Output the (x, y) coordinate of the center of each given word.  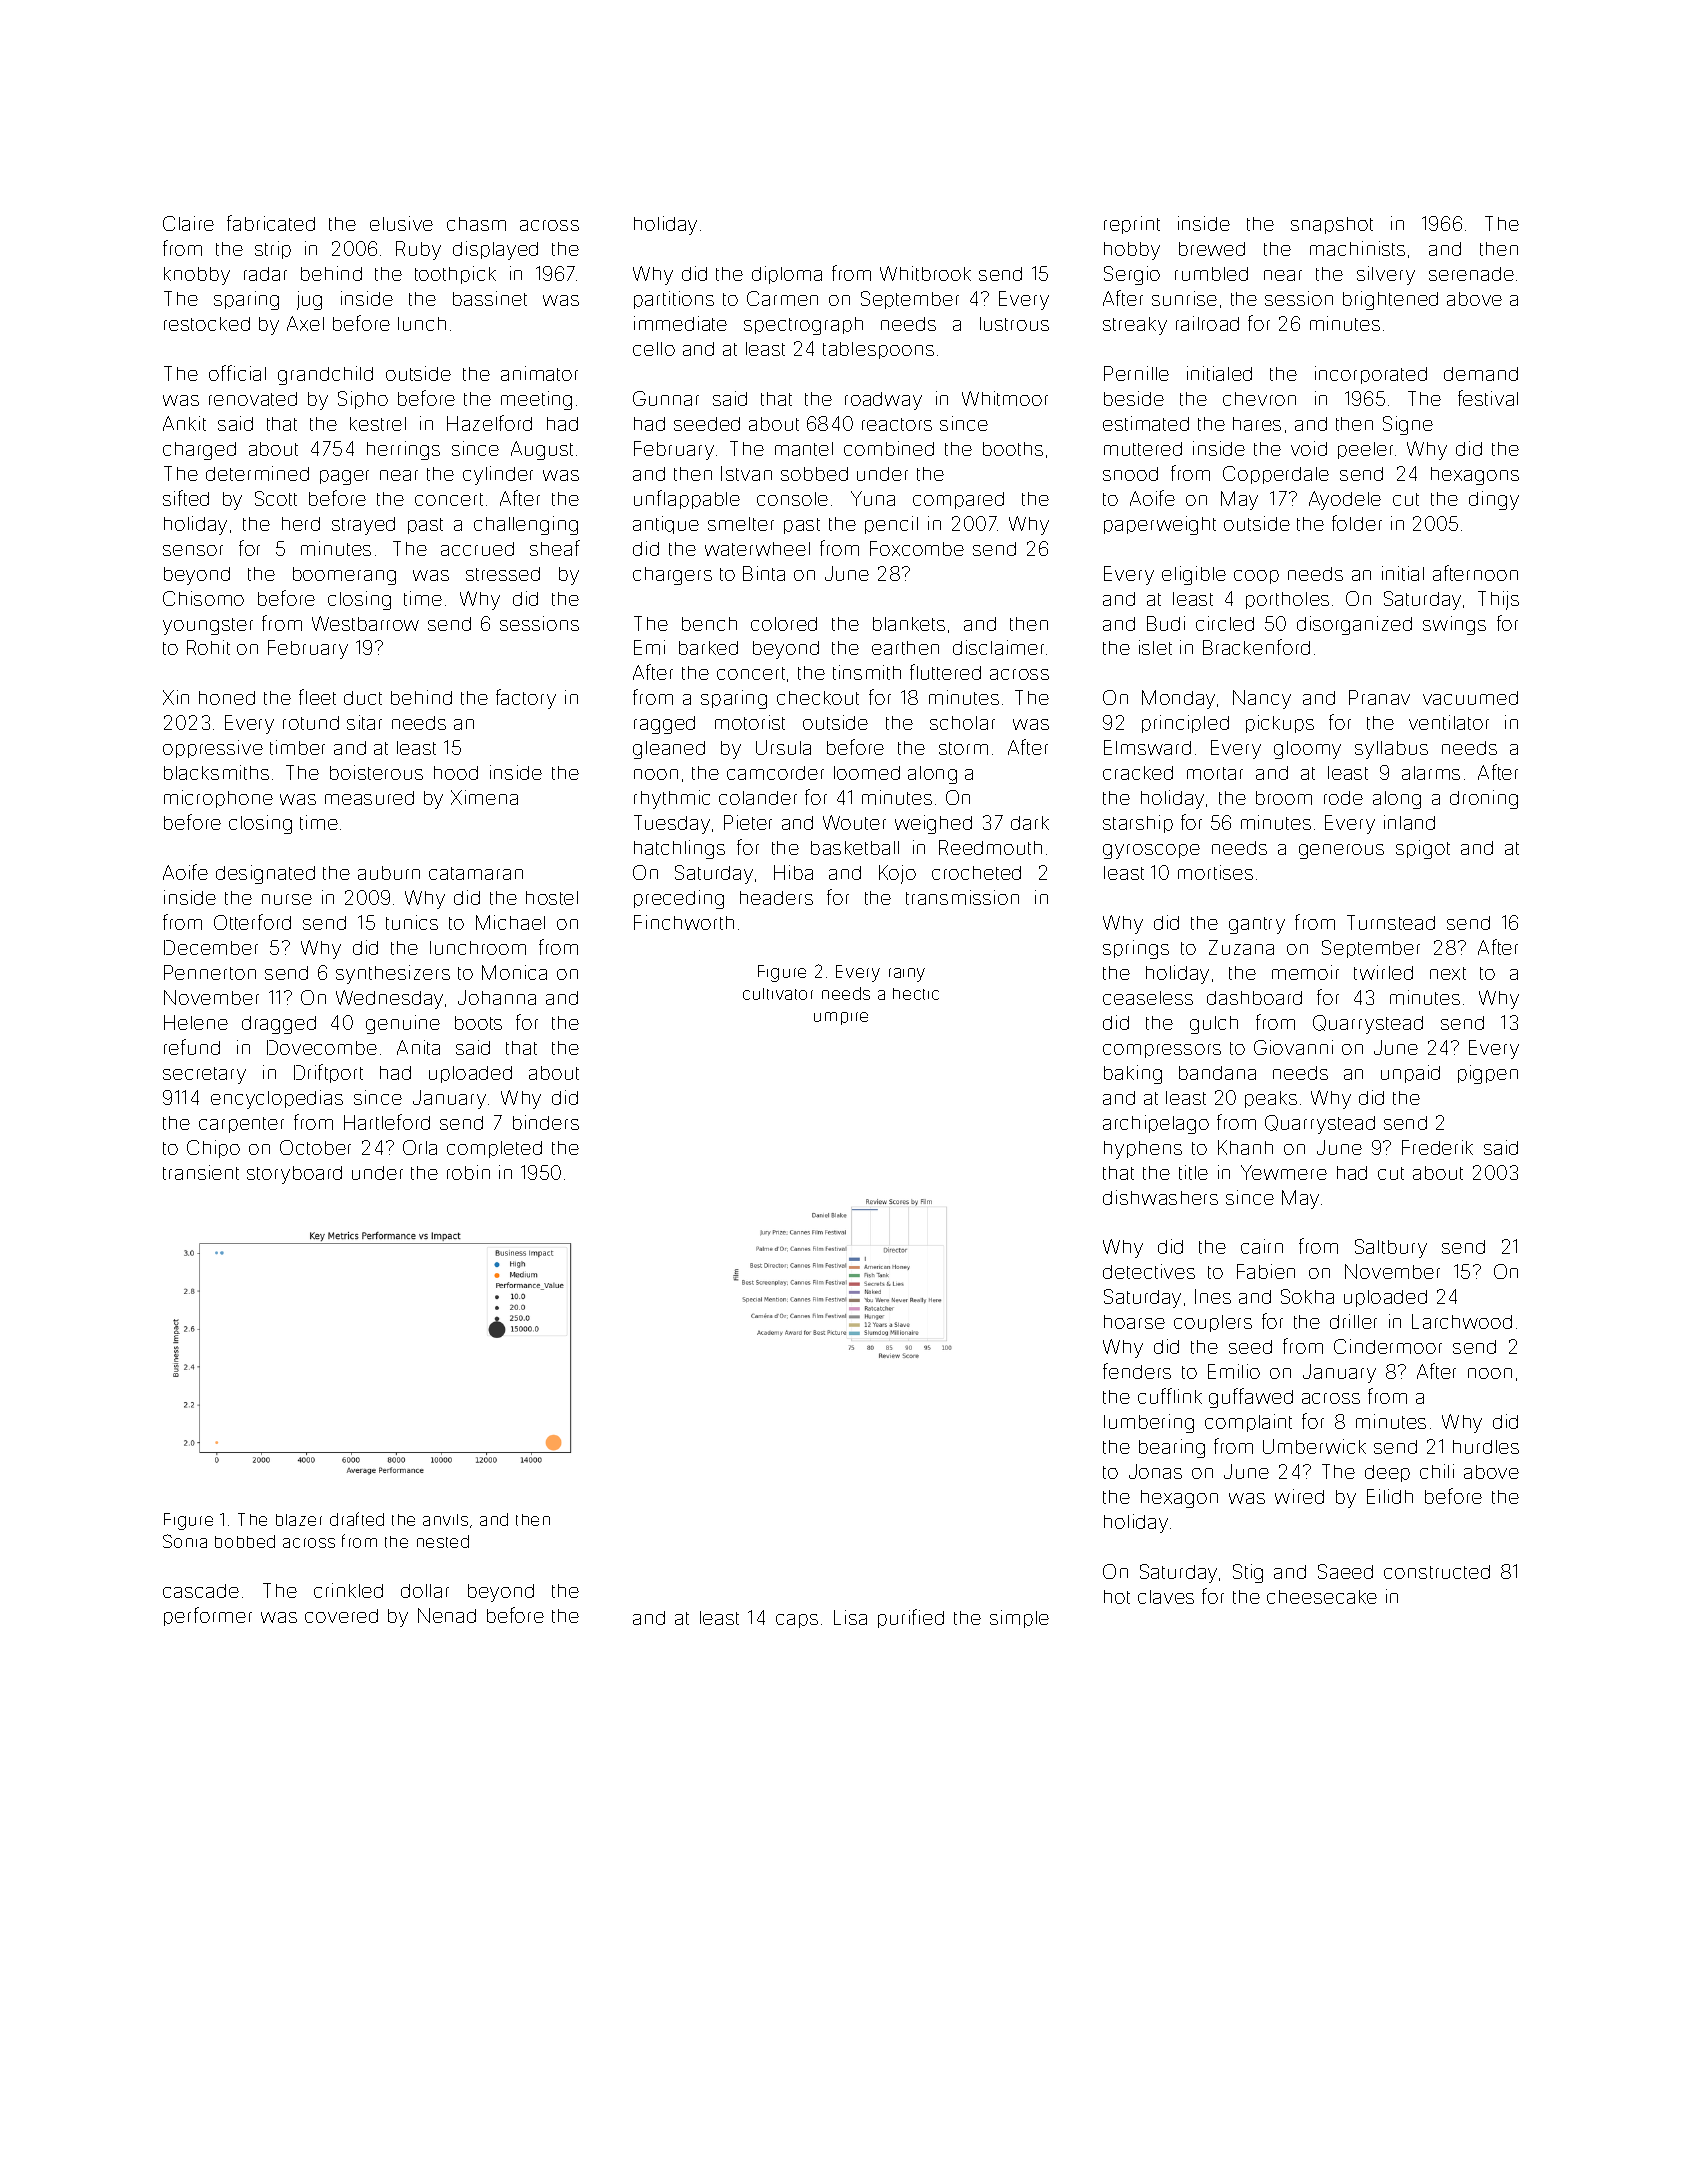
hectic (916, 994)
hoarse (1134, 1322)
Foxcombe (917, 548)
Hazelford (489, 423)
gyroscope (1151, 851)
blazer (299, 1520)
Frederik (1437, 1147)
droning (1484, 799)
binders (546, 1122)
